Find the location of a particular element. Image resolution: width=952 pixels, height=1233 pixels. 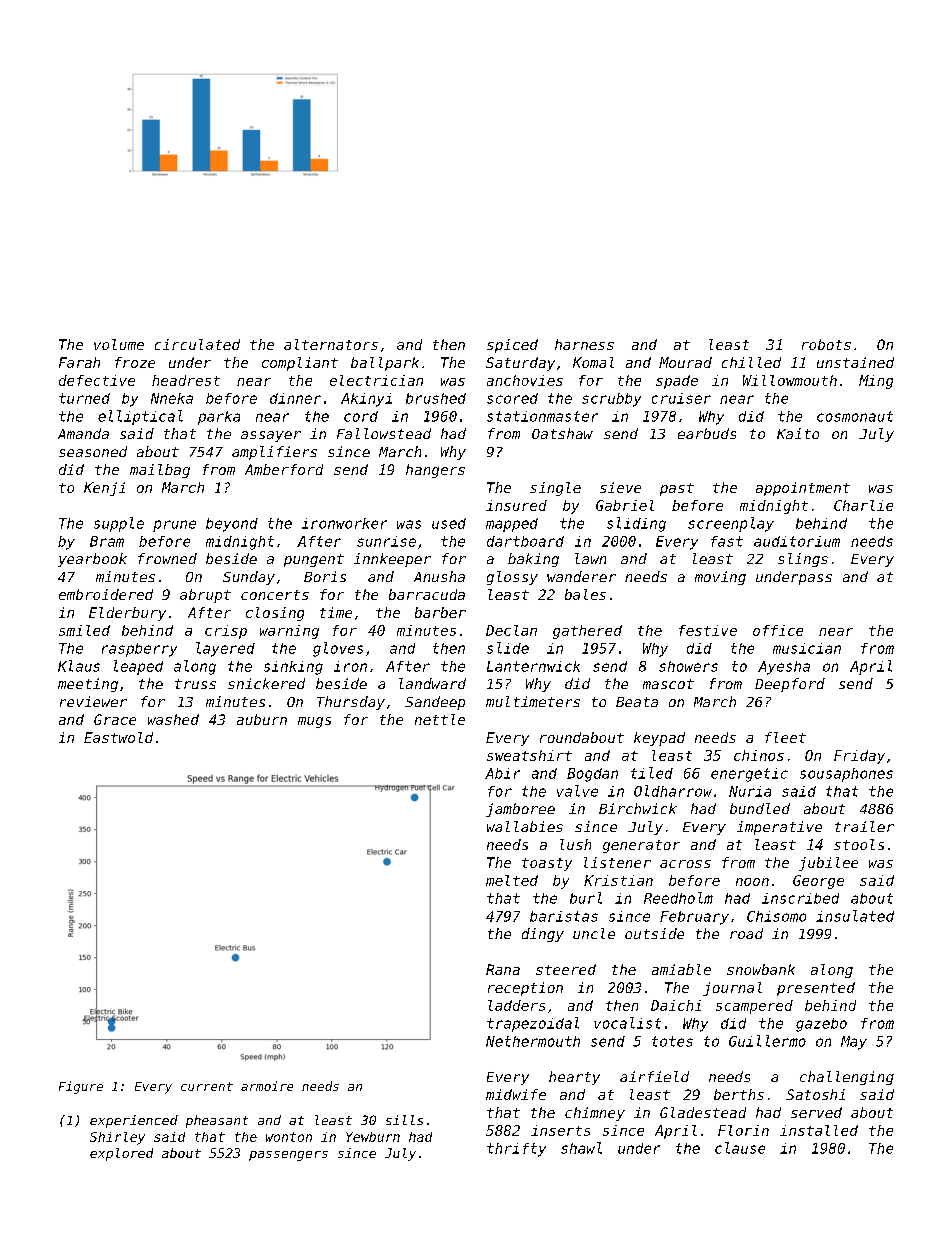

harness is located at coordinates (584, 344).
